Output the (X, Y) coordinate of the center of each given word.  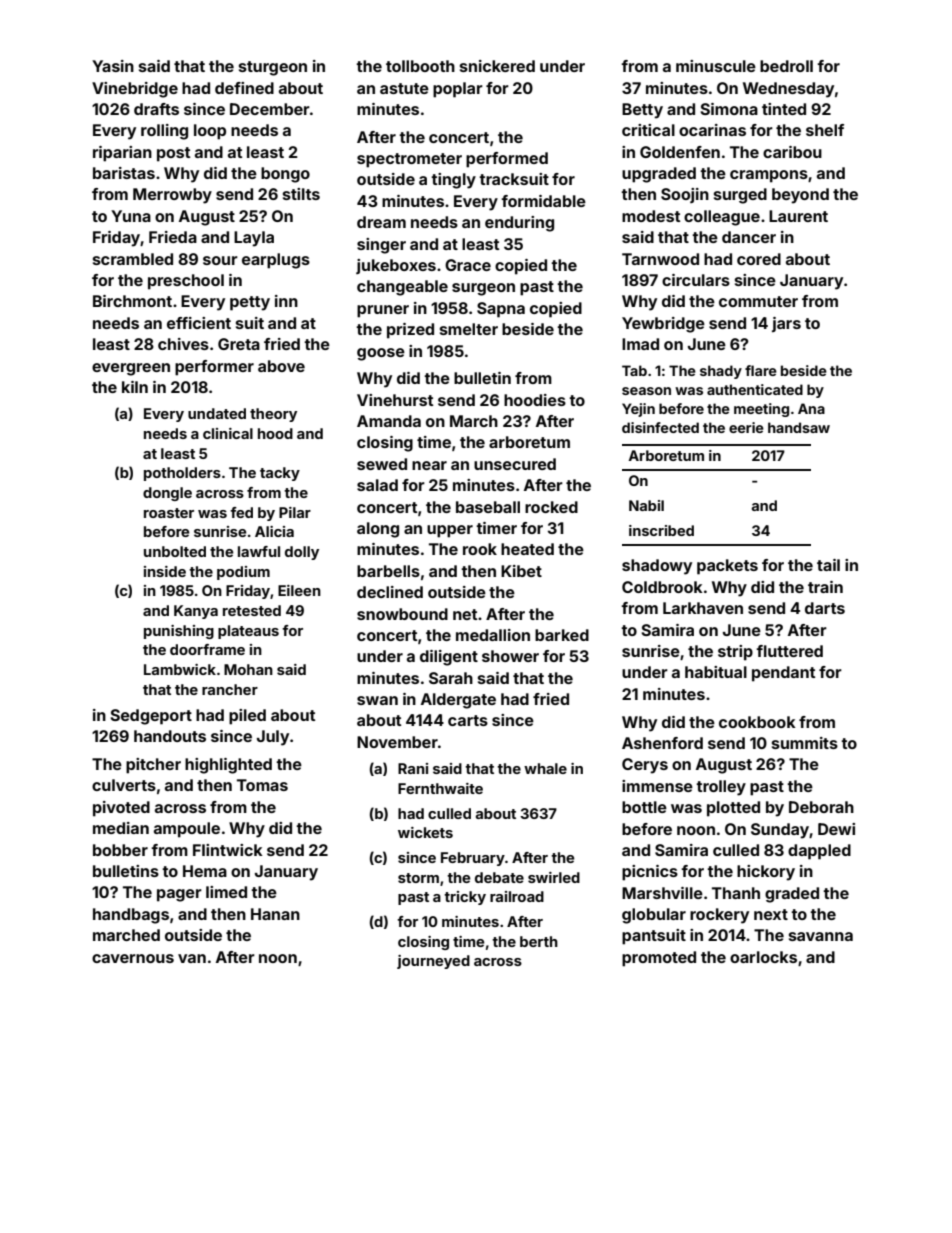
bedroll (786, 66)
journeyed (433, 962)
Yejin (638, 410)
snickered (497, 66)
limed (226, 892)
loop (210, 132)
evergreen (131, 369)
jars (786, 324)
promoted (659, 959)
